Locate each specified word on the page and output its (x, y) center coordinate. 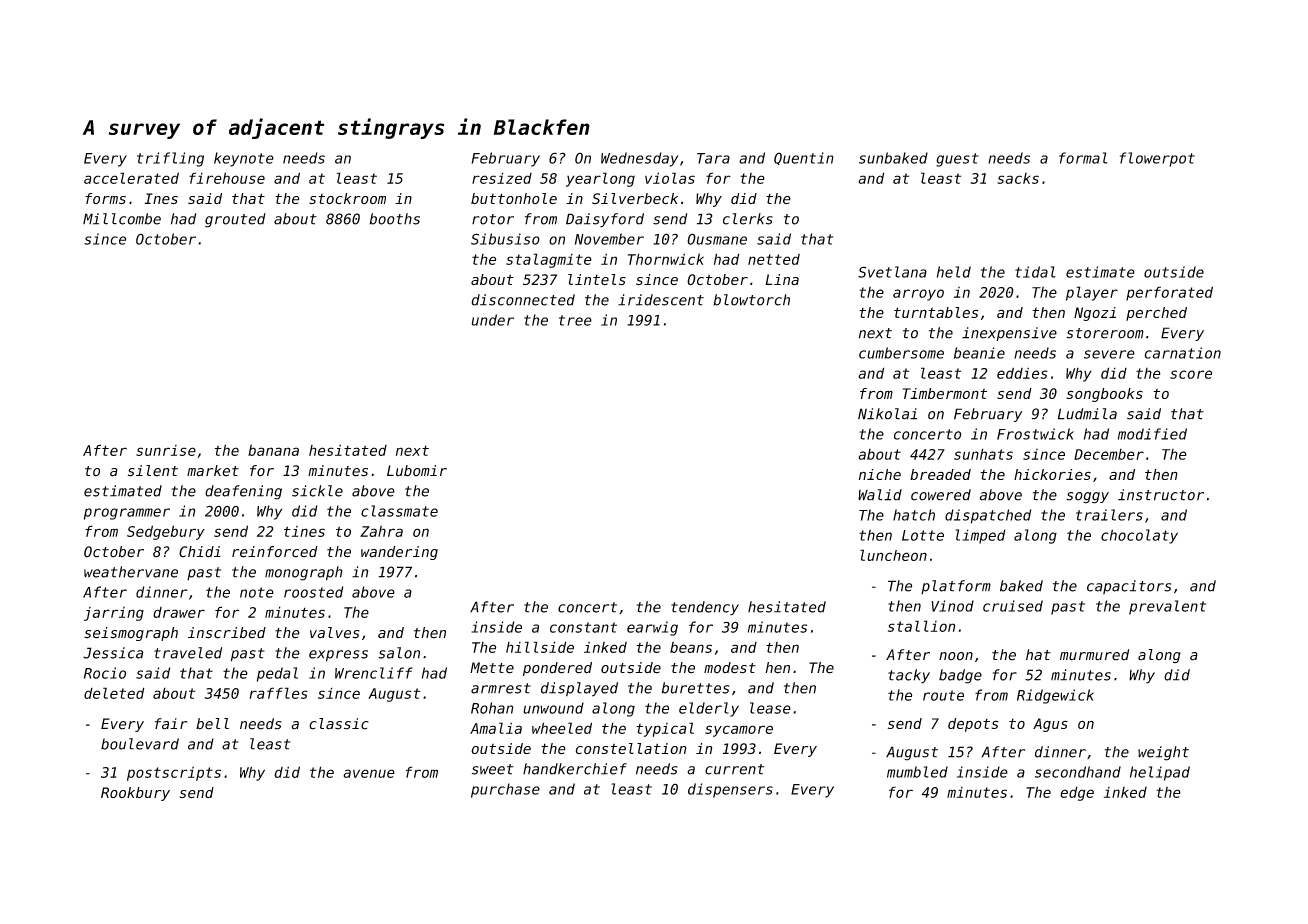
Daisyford (605, 220)
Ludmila (1087, 414)
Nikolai (887, 414)
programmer (127, 514)
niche (880, 474)
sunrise (166, 450)
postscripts (174, 774)
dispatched (988, 516)
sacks (1018, 178)
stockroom (347, 199)
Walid (880, 495)
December (1109, 454)
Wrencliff (374, 673)
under (492, 320)
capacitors (1129, 587)
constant (583, 627)
